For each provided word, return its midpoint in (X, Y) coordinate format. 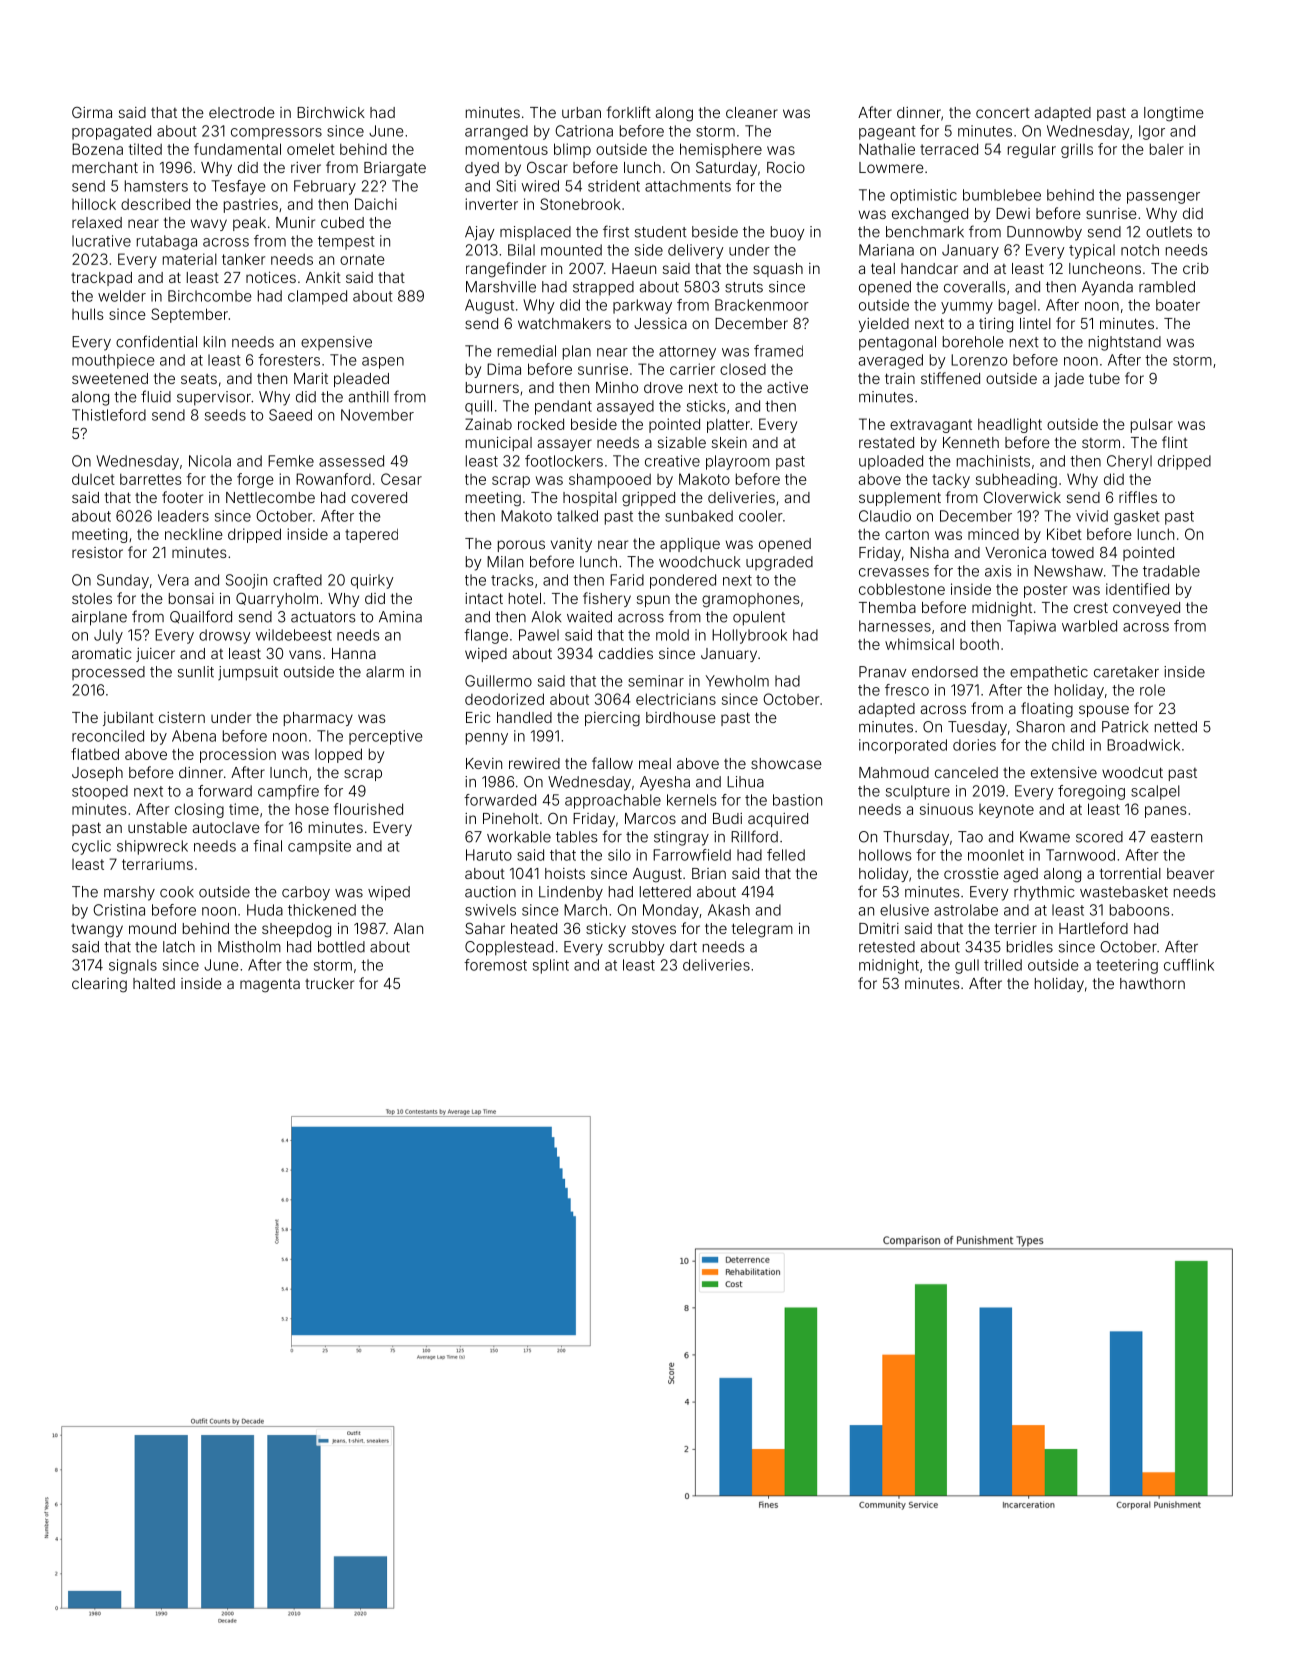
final (267, 846)
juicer (155, 655)
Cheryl (1129, 462)
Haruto (489, 855)
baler (1167, 149)
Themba (887, 607)
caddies (626, 653)
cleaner (752, 112)
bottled (341, 947)
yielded (884, 325)
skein (729, 442)
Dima (504, 369)
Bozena (97, 149)
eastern (1176, 837)
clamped (317, 297)
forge (255, 480)
